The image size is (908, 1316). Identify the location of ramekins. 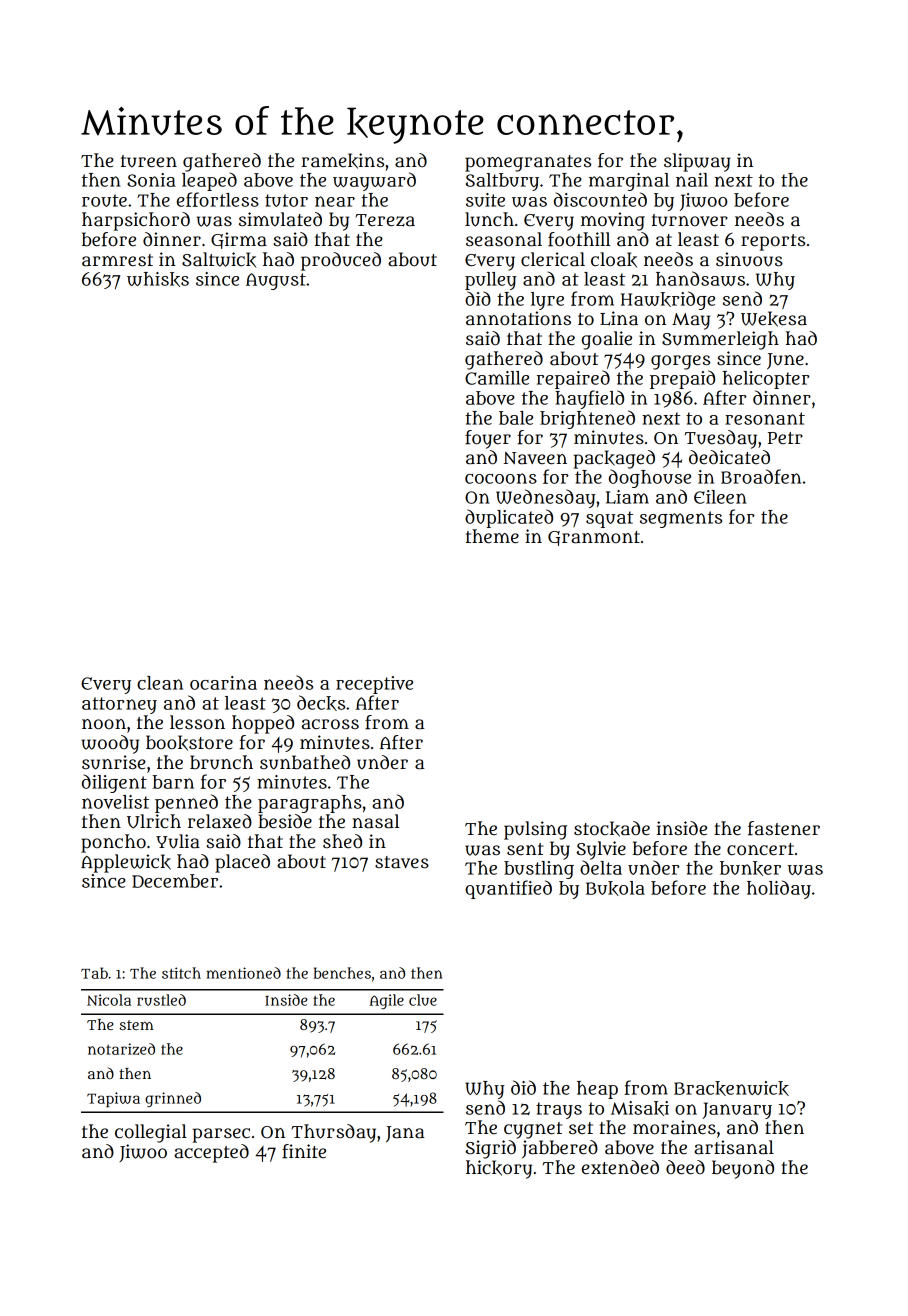
(342, 161).
